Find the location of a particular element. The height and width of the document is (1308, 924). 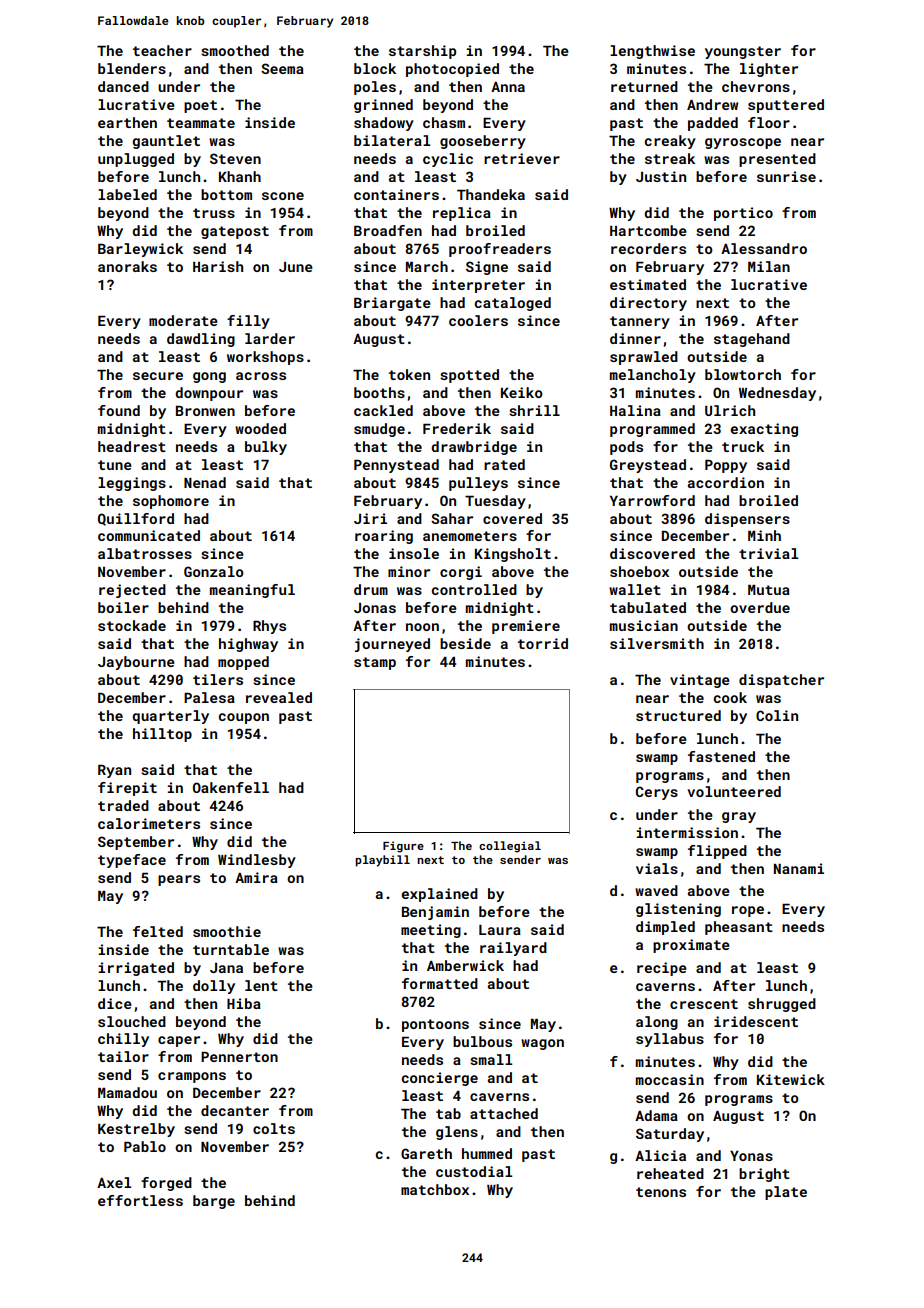

Gonzalo is located at coordinates (214, 571).
